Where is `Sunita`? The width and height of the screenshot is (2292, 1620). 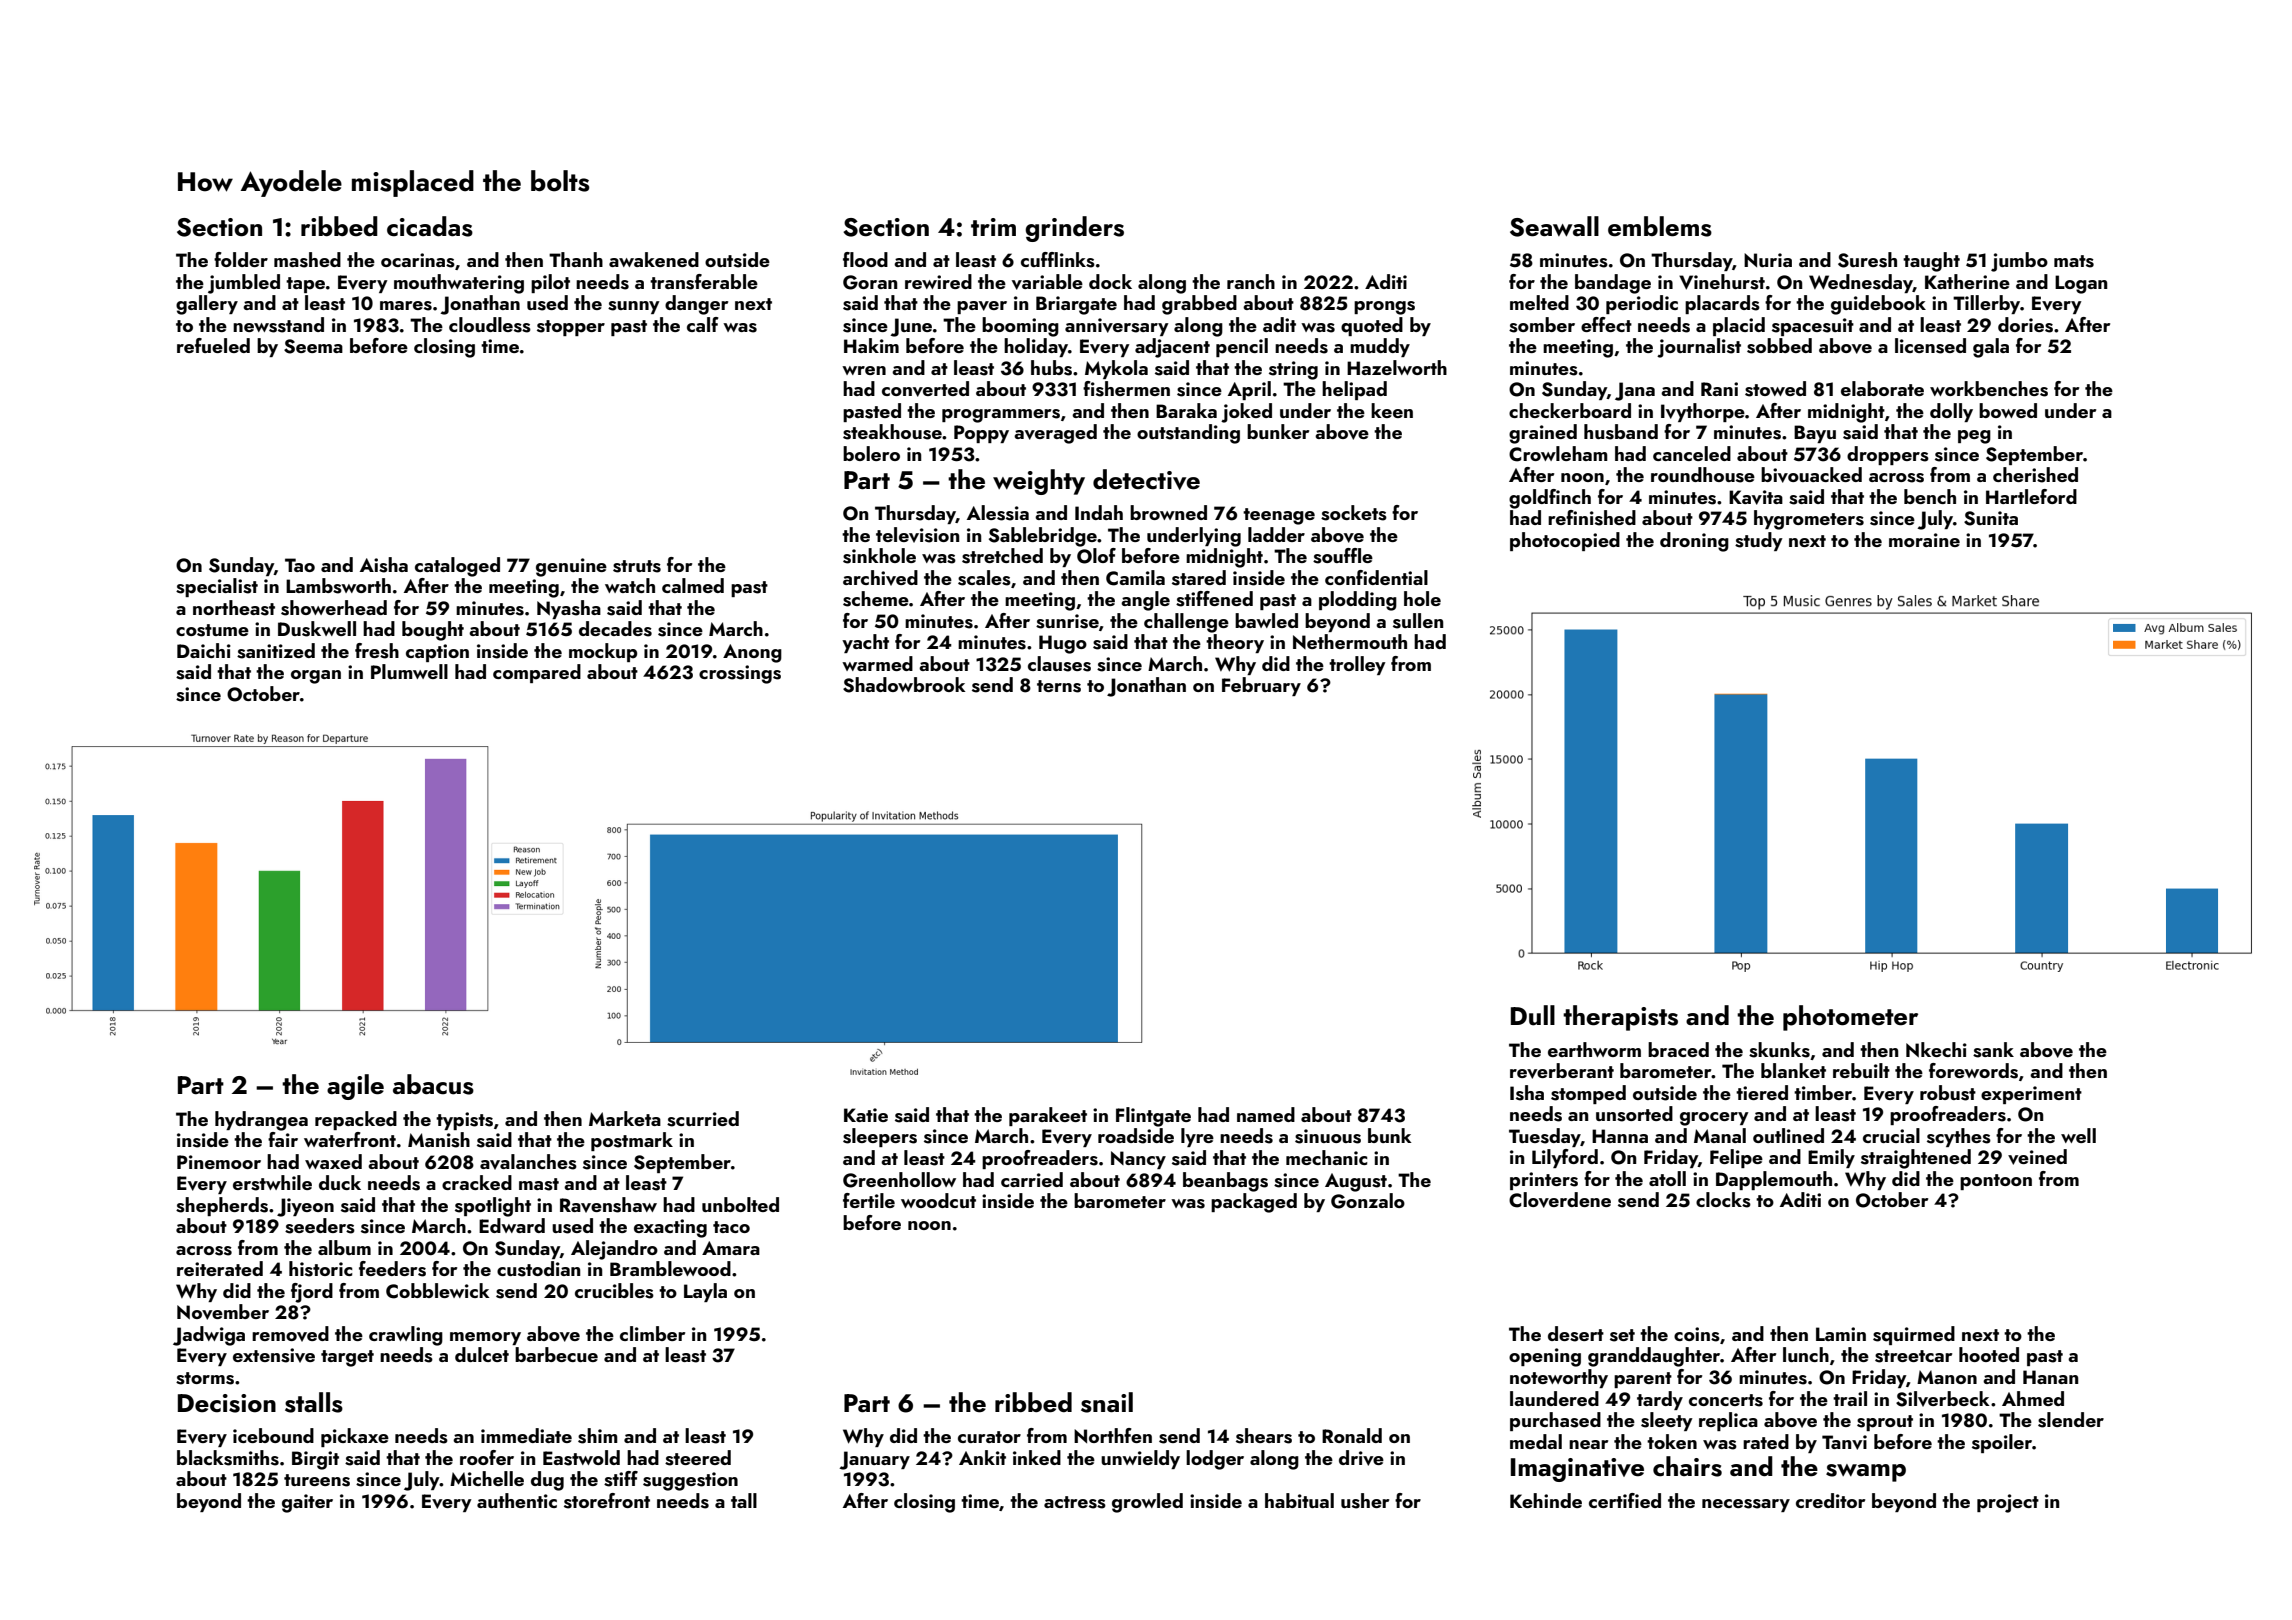
Sunita is located at coordinates (1991, 518).
